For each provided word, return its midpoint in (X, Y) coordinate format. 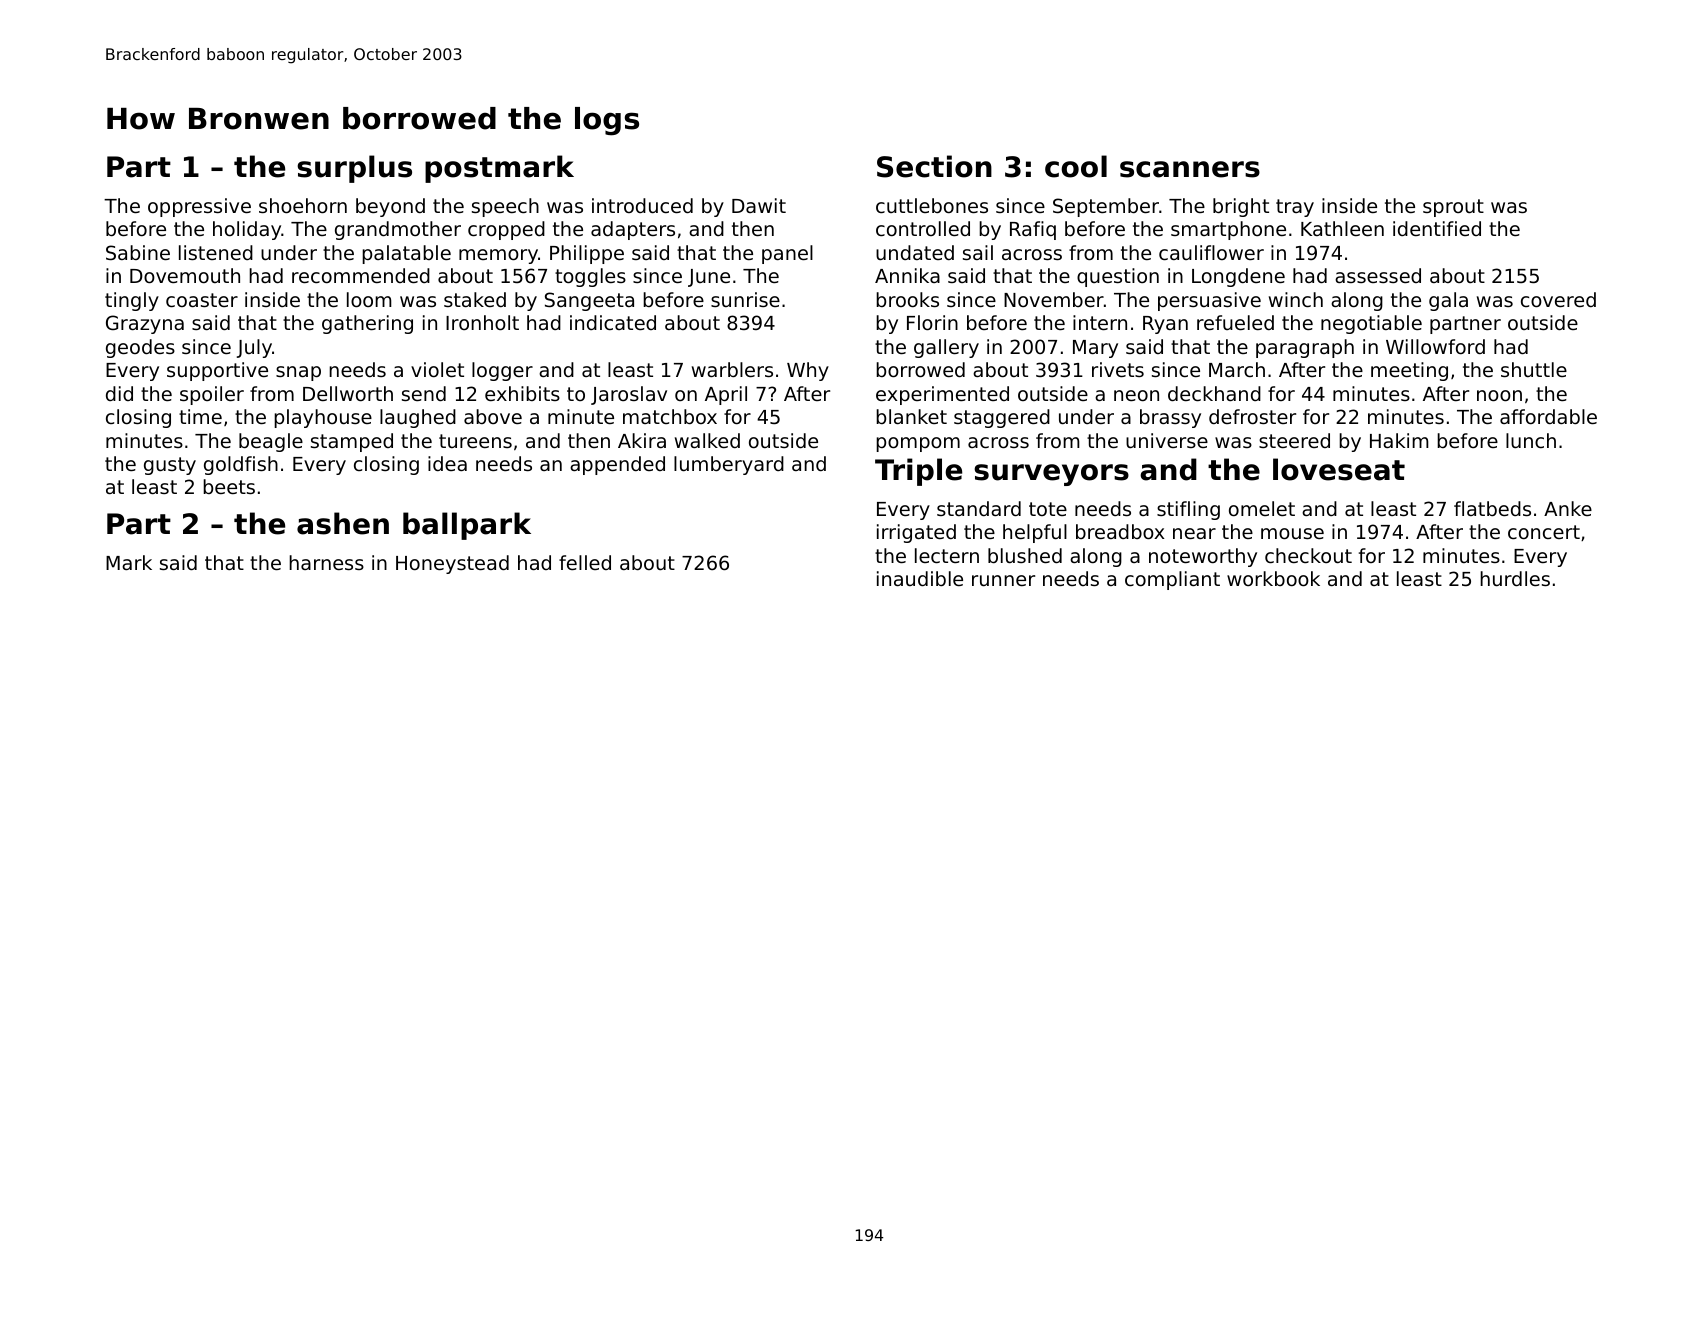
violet (437, 369)
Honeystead (452, 564)
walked (707, 440)
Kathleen (1342, 228)
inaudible (920, 578)
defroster (1252, 416)
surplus (354, 169)
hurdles (1515, 578)
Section (934, 166)
